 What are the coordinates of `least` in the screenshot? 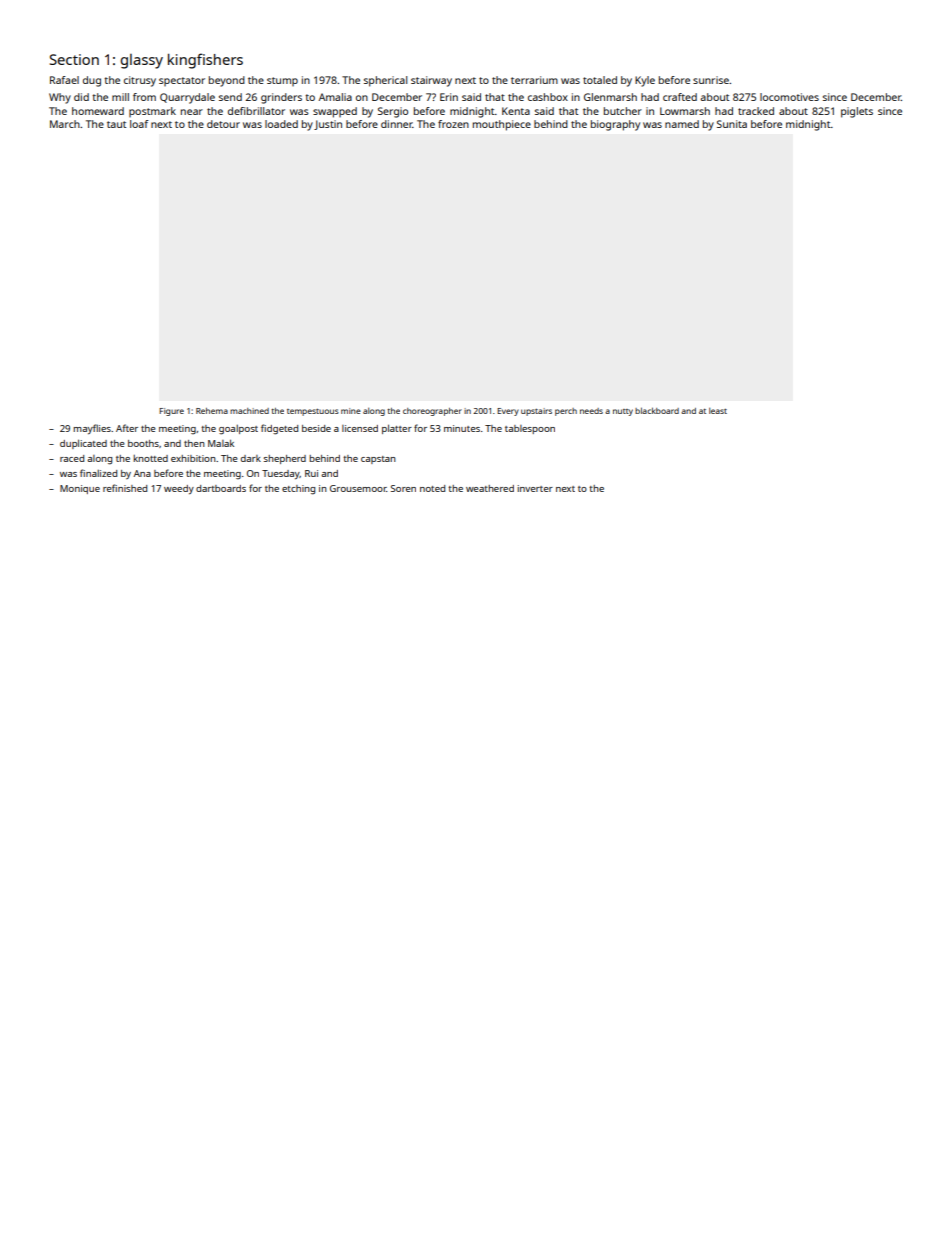 It's located at (718, 411).
